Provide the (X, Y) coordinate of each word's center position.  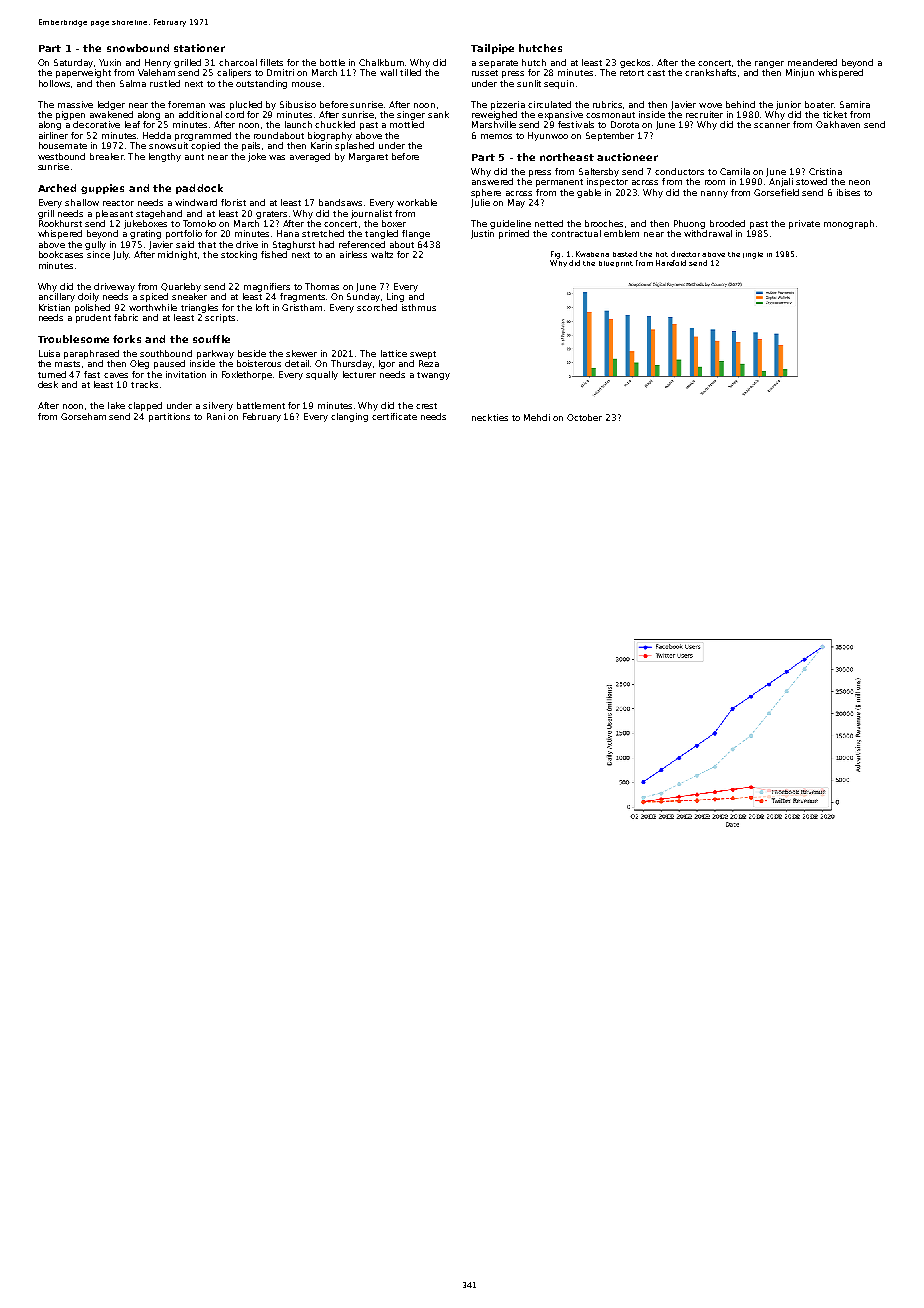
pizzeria (508, 105)
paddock (199, 189)
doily (88, 297)
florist (233, 202)
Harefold (671, 263)
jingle (753, 255)
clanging (349, 417)
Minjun (800, 73)
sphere (486, 193)
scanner (772, 125)
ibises (848, 192)
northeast (567, 157)
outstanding (261, 84)
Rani (216, 416)
